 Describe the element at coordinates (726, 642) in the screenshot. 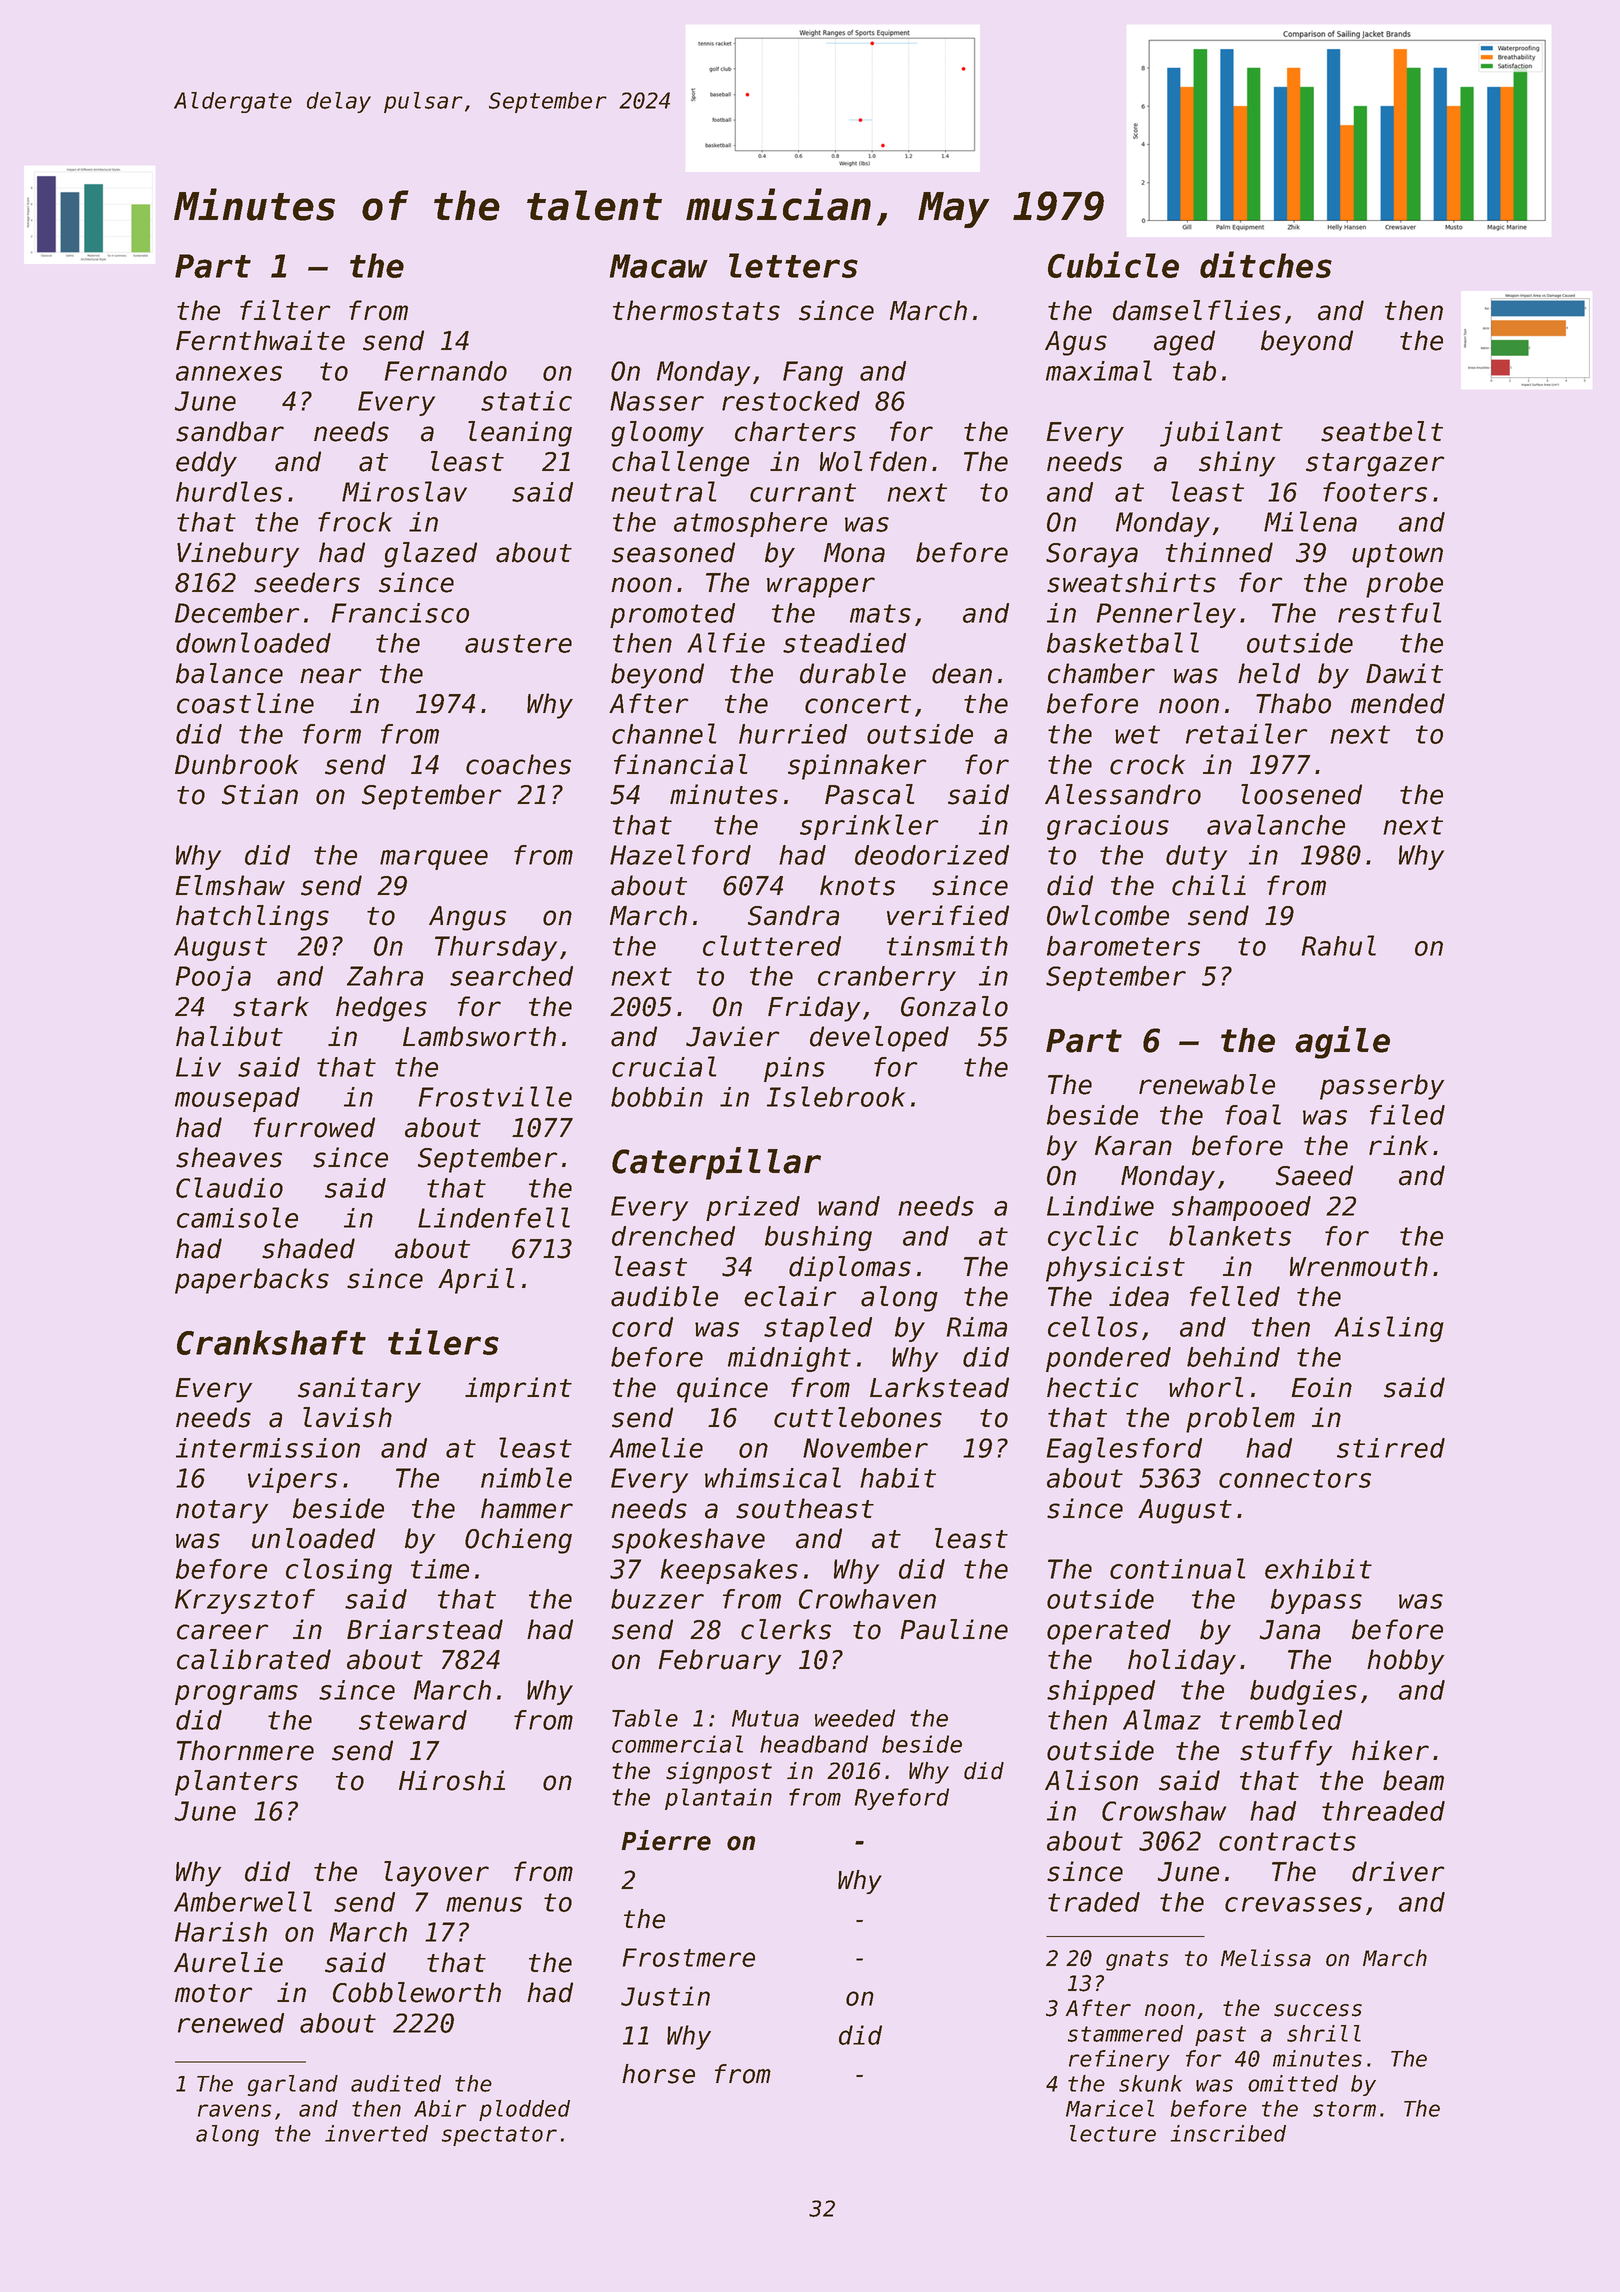

I see `Alfie` at that location.
